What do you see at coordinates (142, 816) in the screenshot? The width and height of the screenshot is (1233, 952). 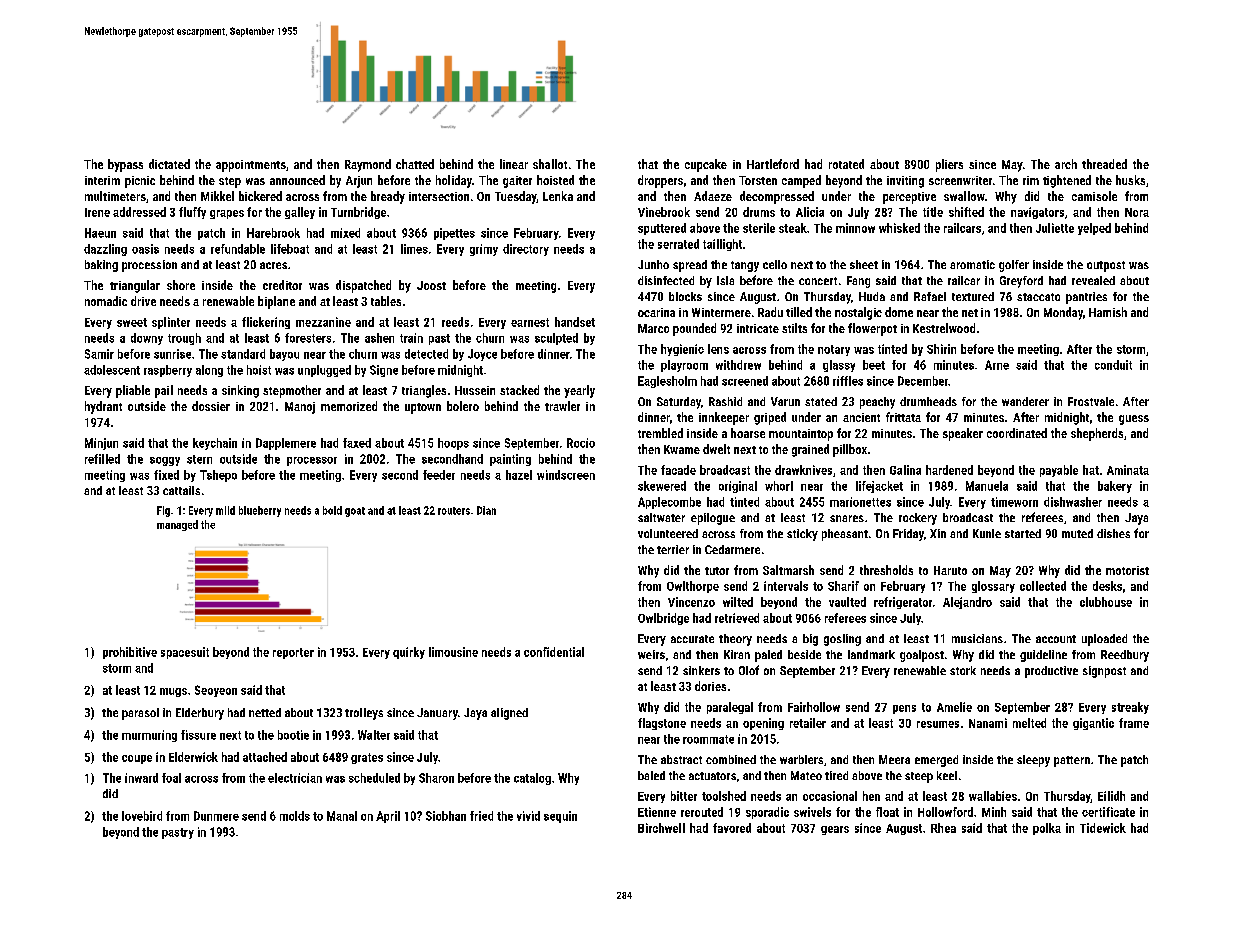 I see `lovebird` at bounding box center [142, 816].
